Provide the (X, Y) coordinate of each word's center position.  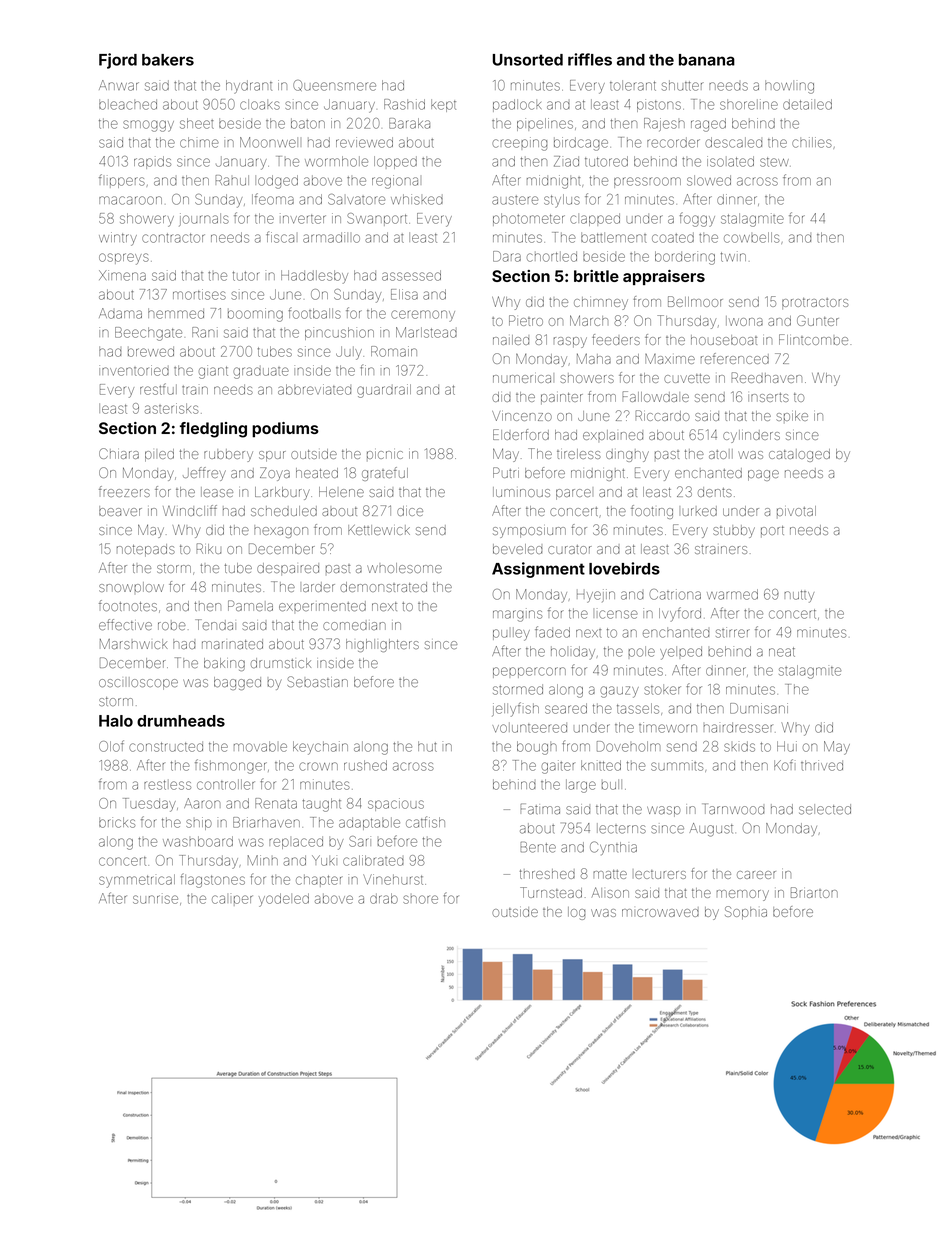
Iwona (744, 321)
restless (167, 785)
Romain (394, 351)
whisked (417, 199)
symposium (529, 532)
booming (255, 315)
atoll (721, 454)
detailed (807, 104)
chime (199, 142)
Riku (209, 548)
